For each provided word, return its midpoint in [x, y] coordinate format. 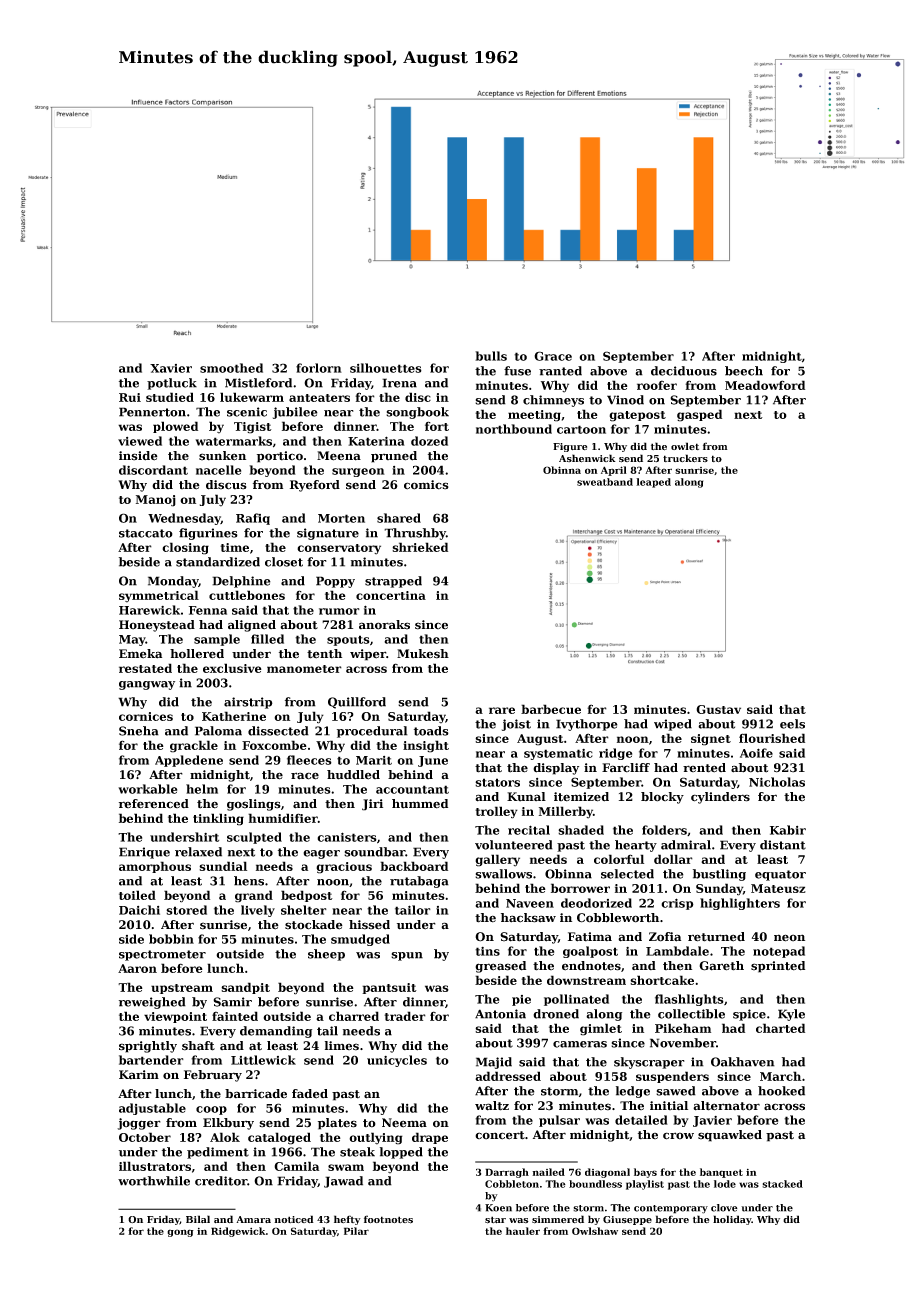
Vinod [625, 400]
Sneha [139, 731]
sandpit [245, 988]
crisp [677, 904]
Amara [253, 1219]
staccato [146, 533]
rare [502, 710]
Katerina [376, 441]
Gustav [718, 709]
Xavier [171, 368]
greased [500, 967]
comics [426, 485]
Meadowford [765, 385]
